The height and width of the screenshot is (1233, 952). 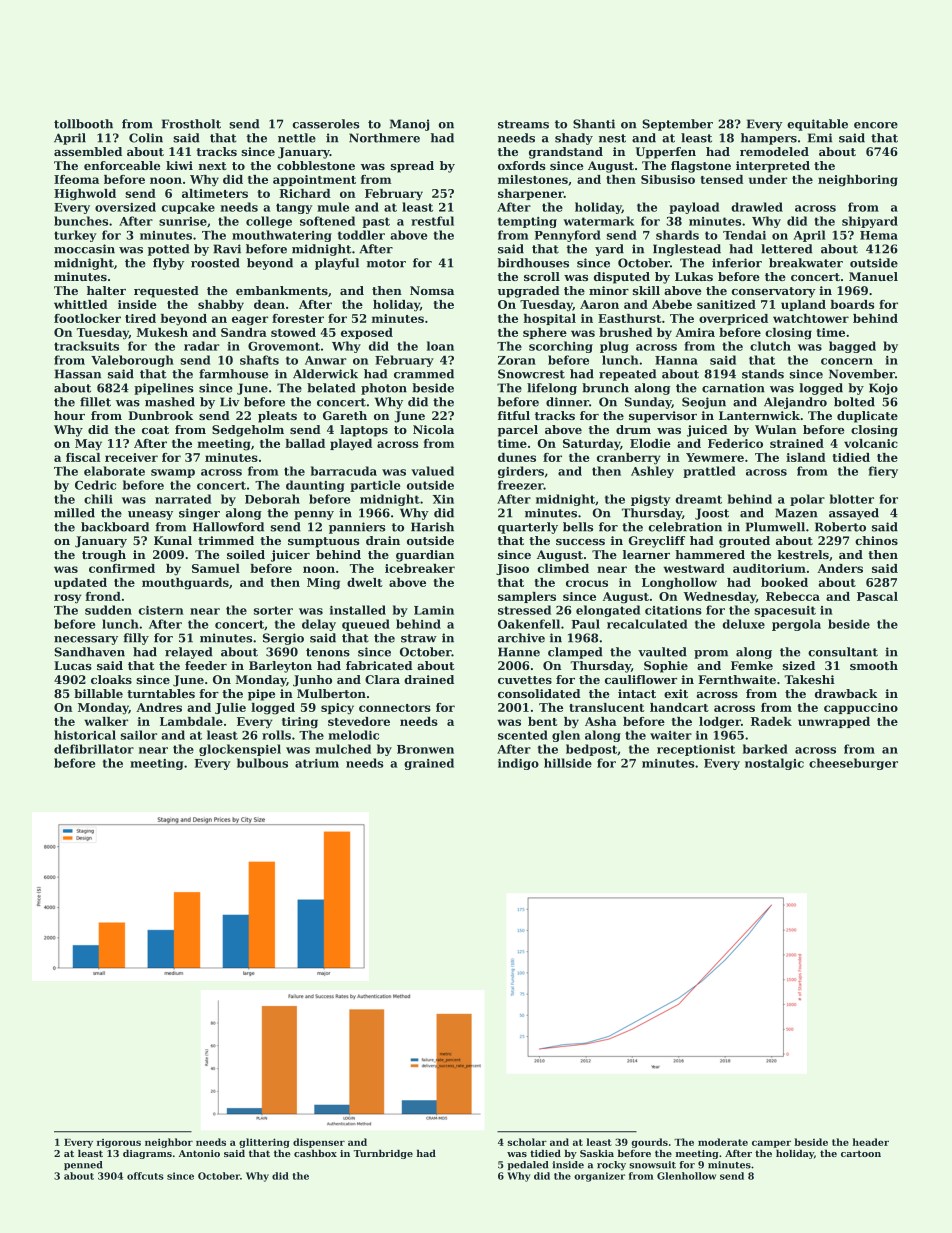 I want to click on offcuts, so click(x=145, y=1176).
